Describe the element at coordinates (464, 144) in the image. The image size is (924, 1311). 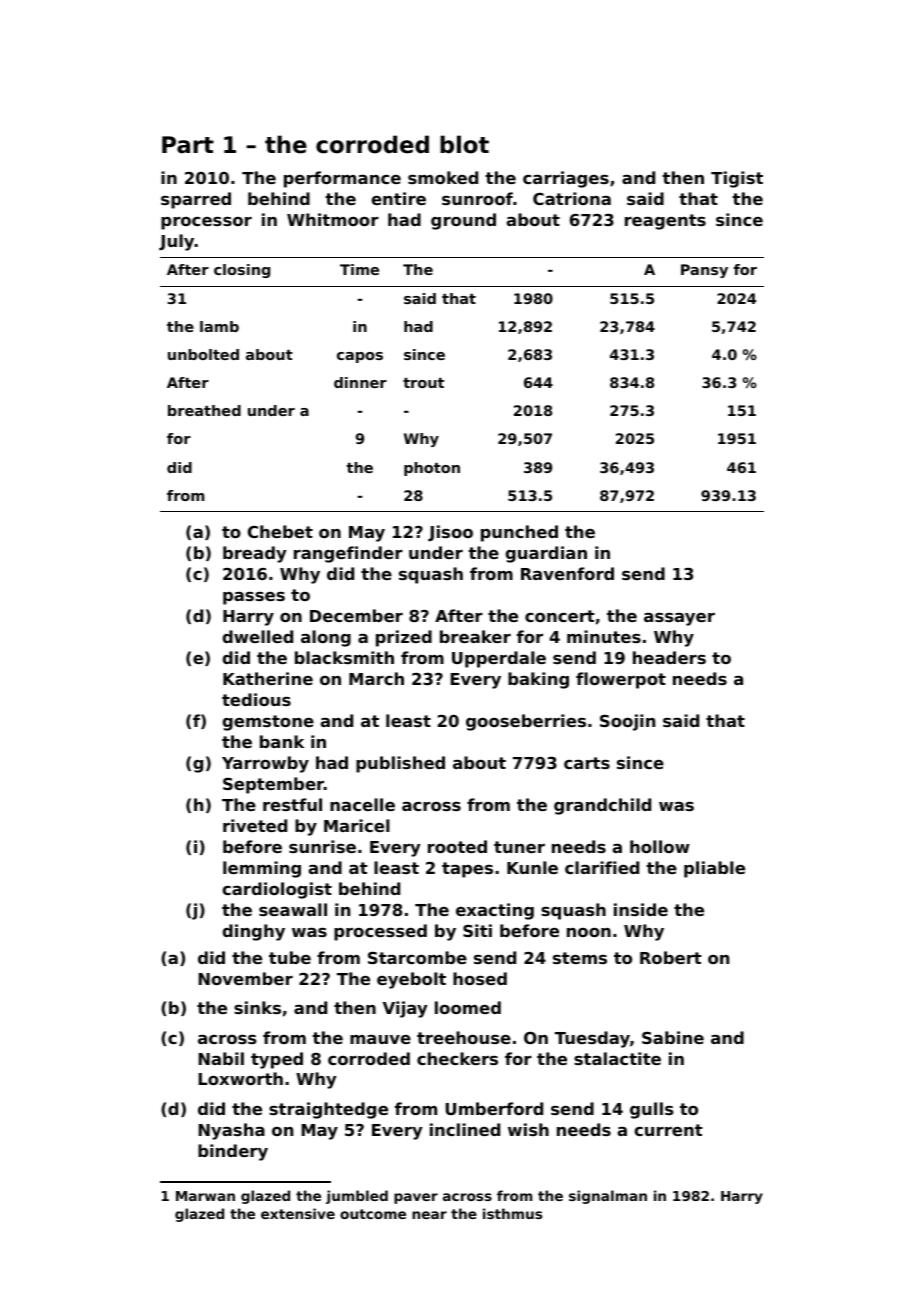
I see `blot` at that location.
